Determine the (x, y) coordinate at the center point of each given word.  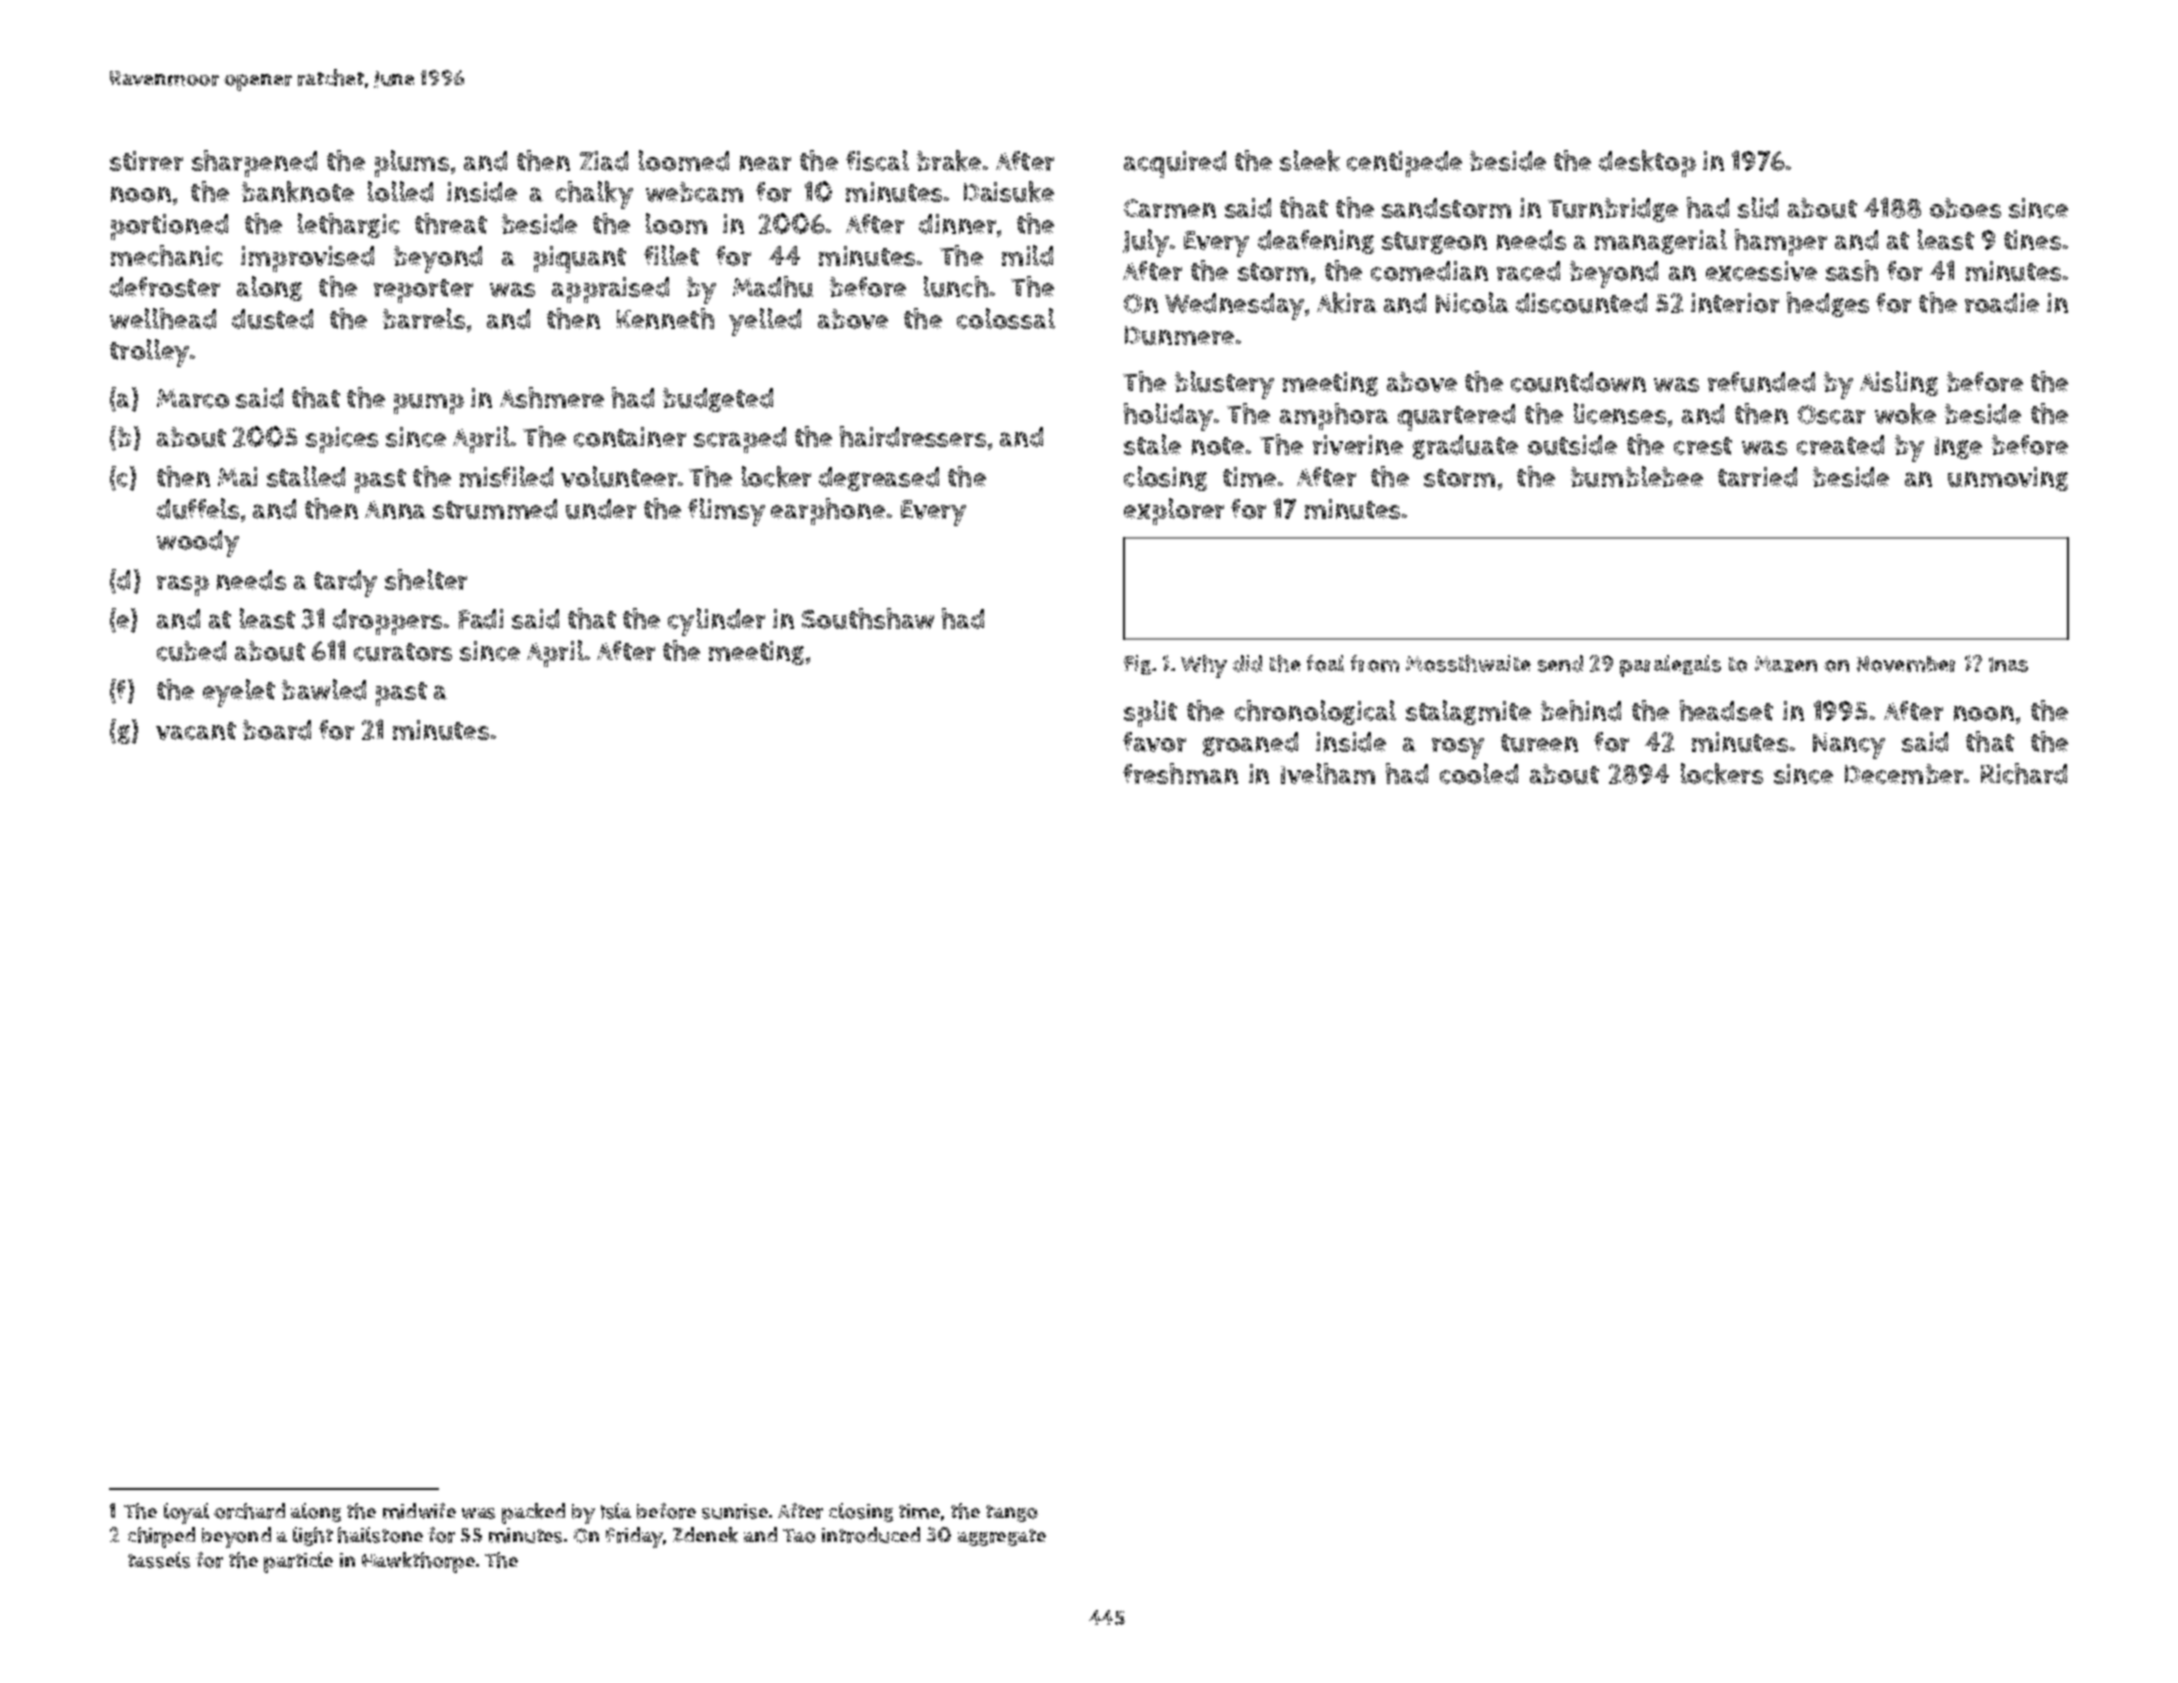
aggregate (1002, 1537)
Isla (616, 1511)
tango (1012, 1513)
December (1904, 774)
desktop (1647, 163)
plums (412, 163)
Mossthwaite (1468, 663)
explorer (1174, 511)
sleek (1310, 160)
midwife (419, 1511)
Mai (237, 477)
